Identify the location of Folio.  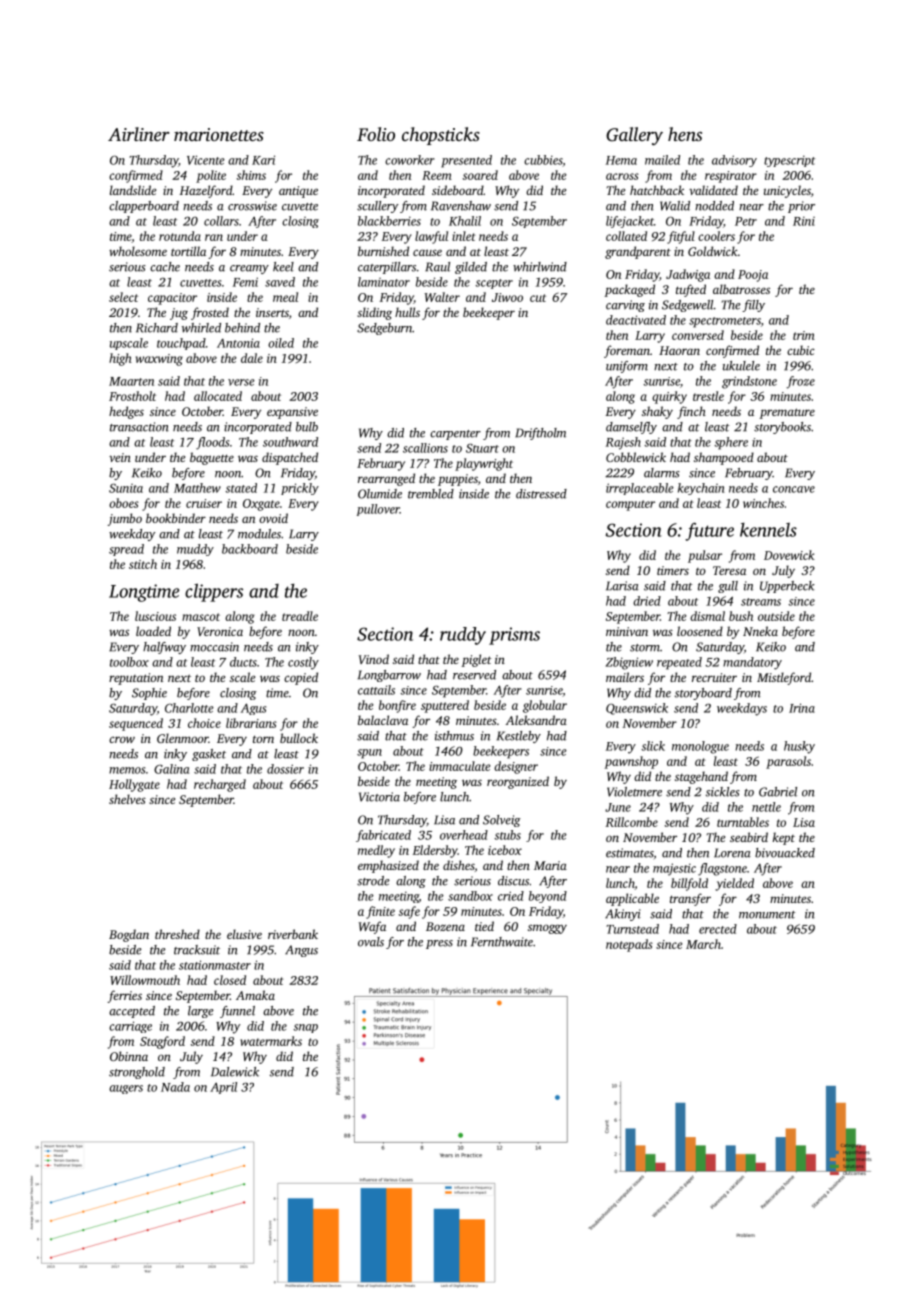
(376, 134).
